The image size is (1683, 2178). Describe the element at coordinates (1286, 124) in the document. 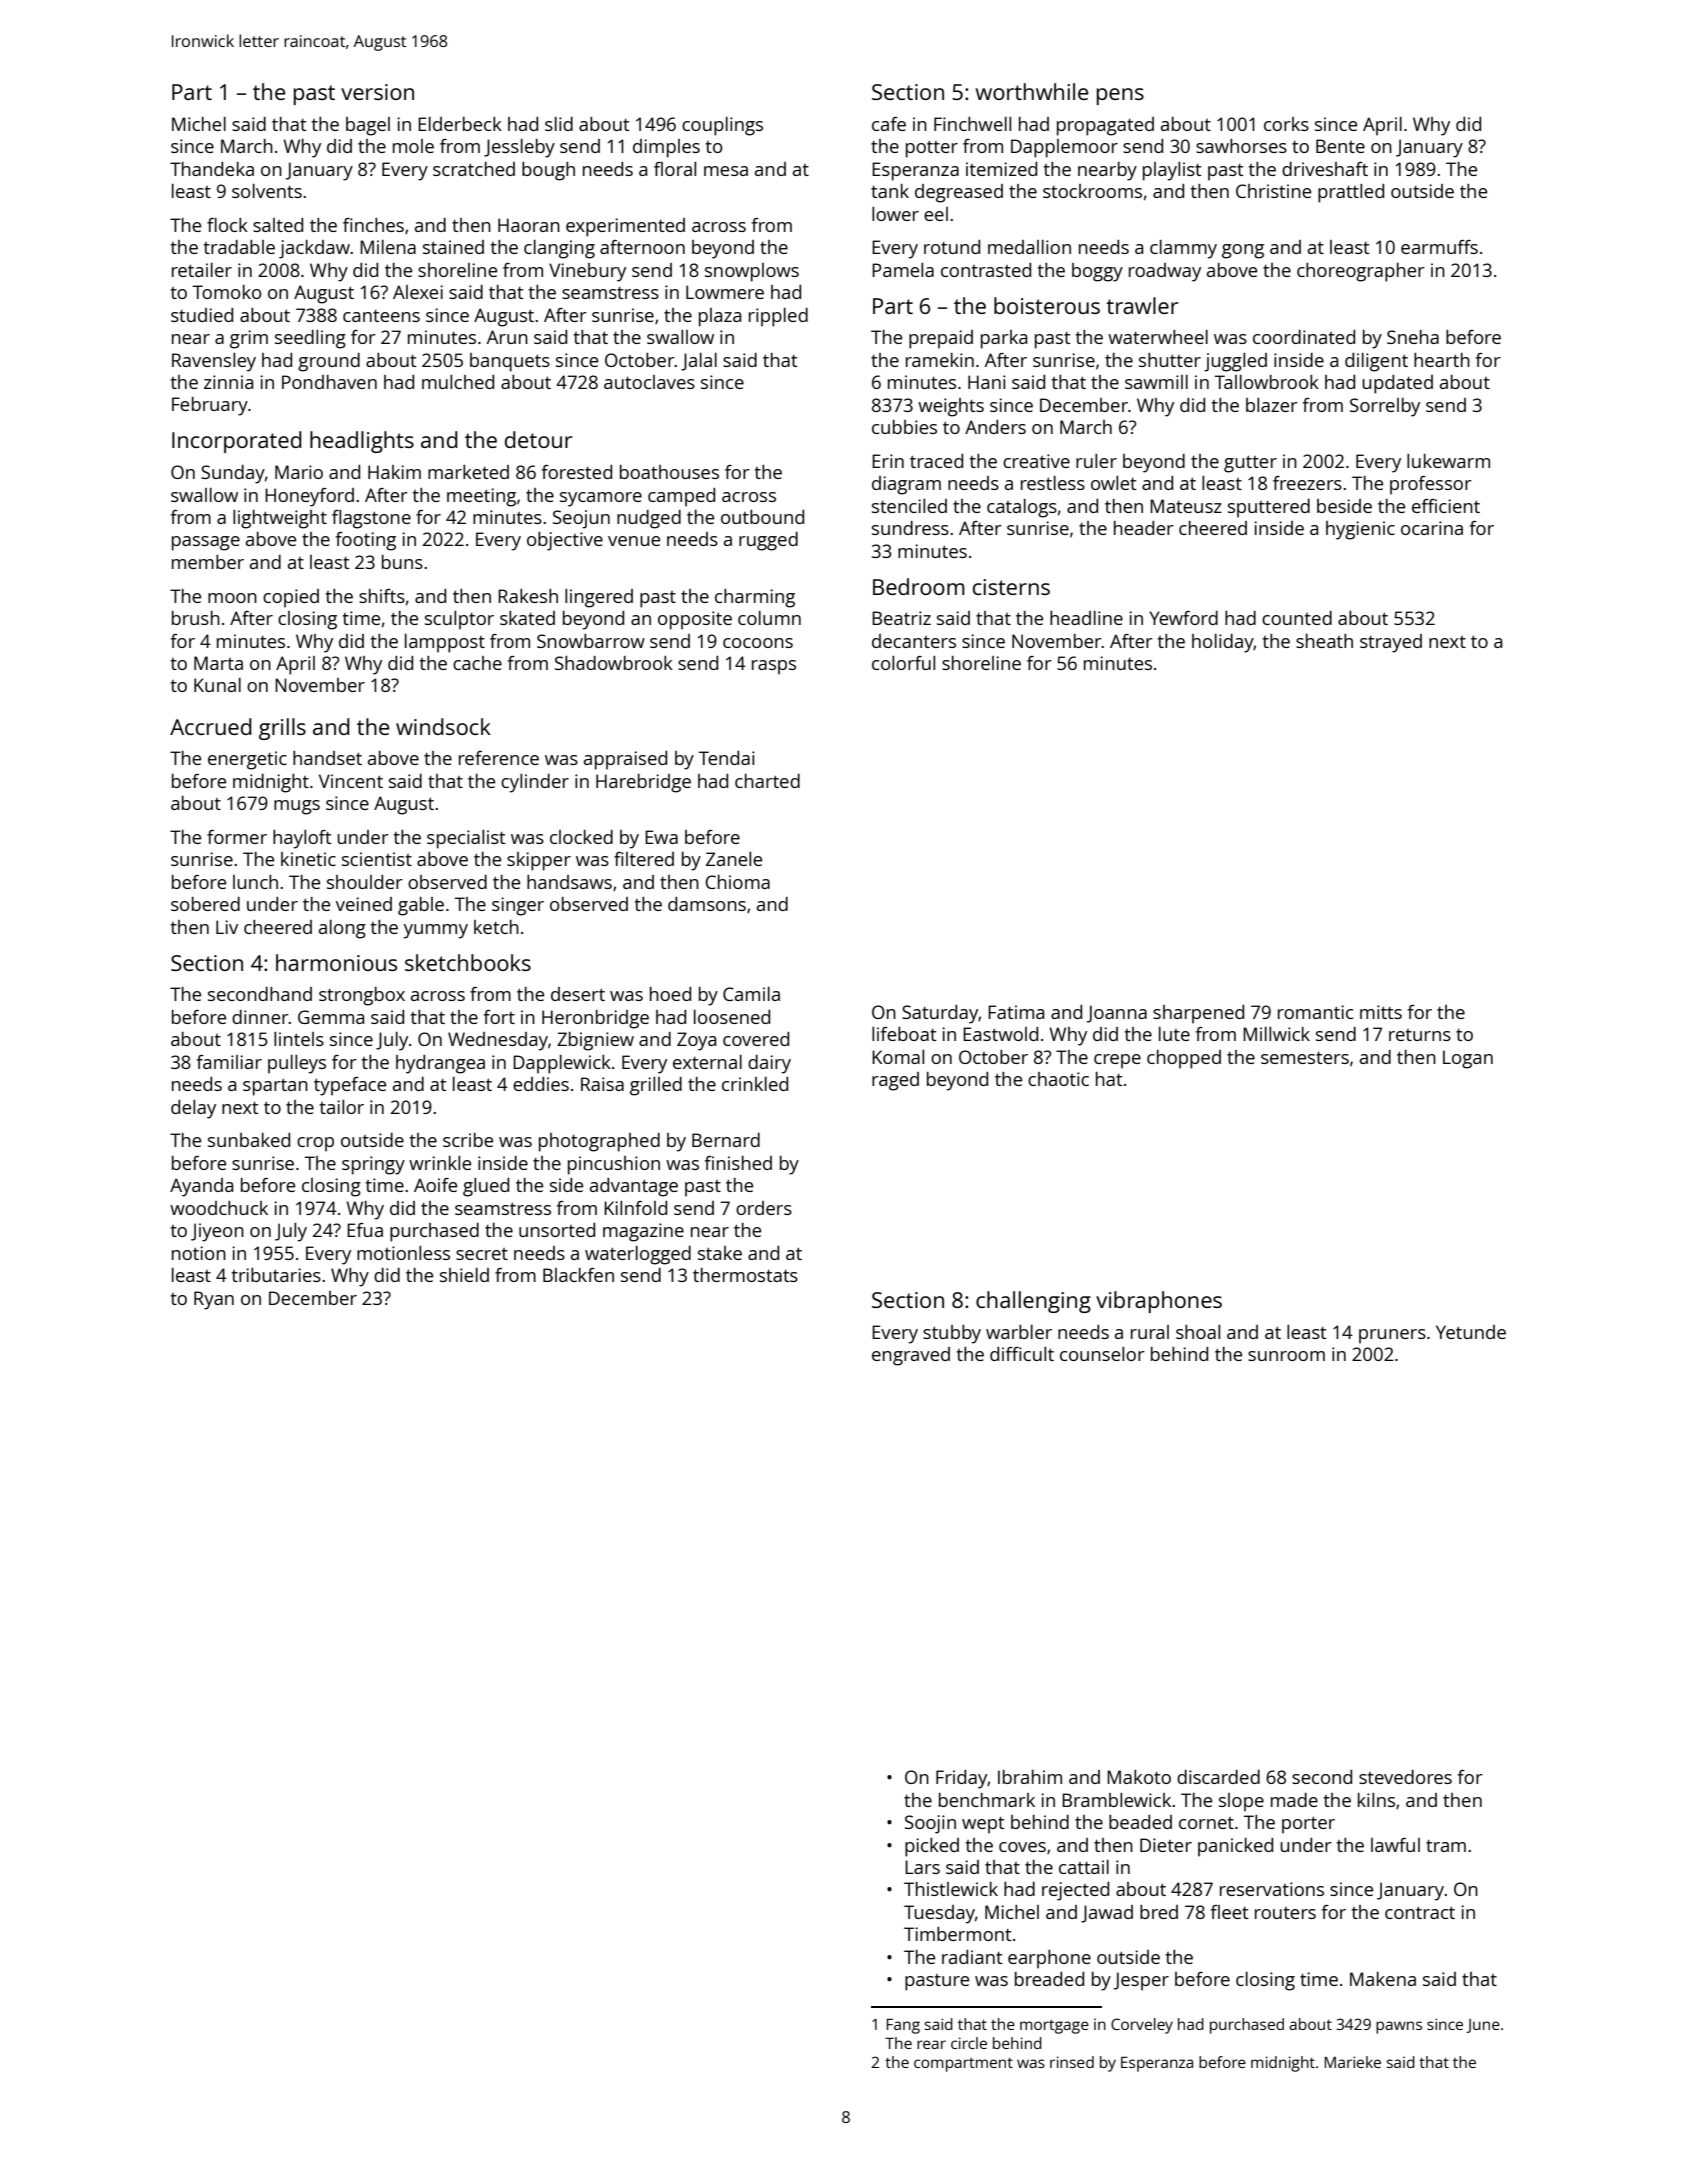

I see `corks` at that location.
